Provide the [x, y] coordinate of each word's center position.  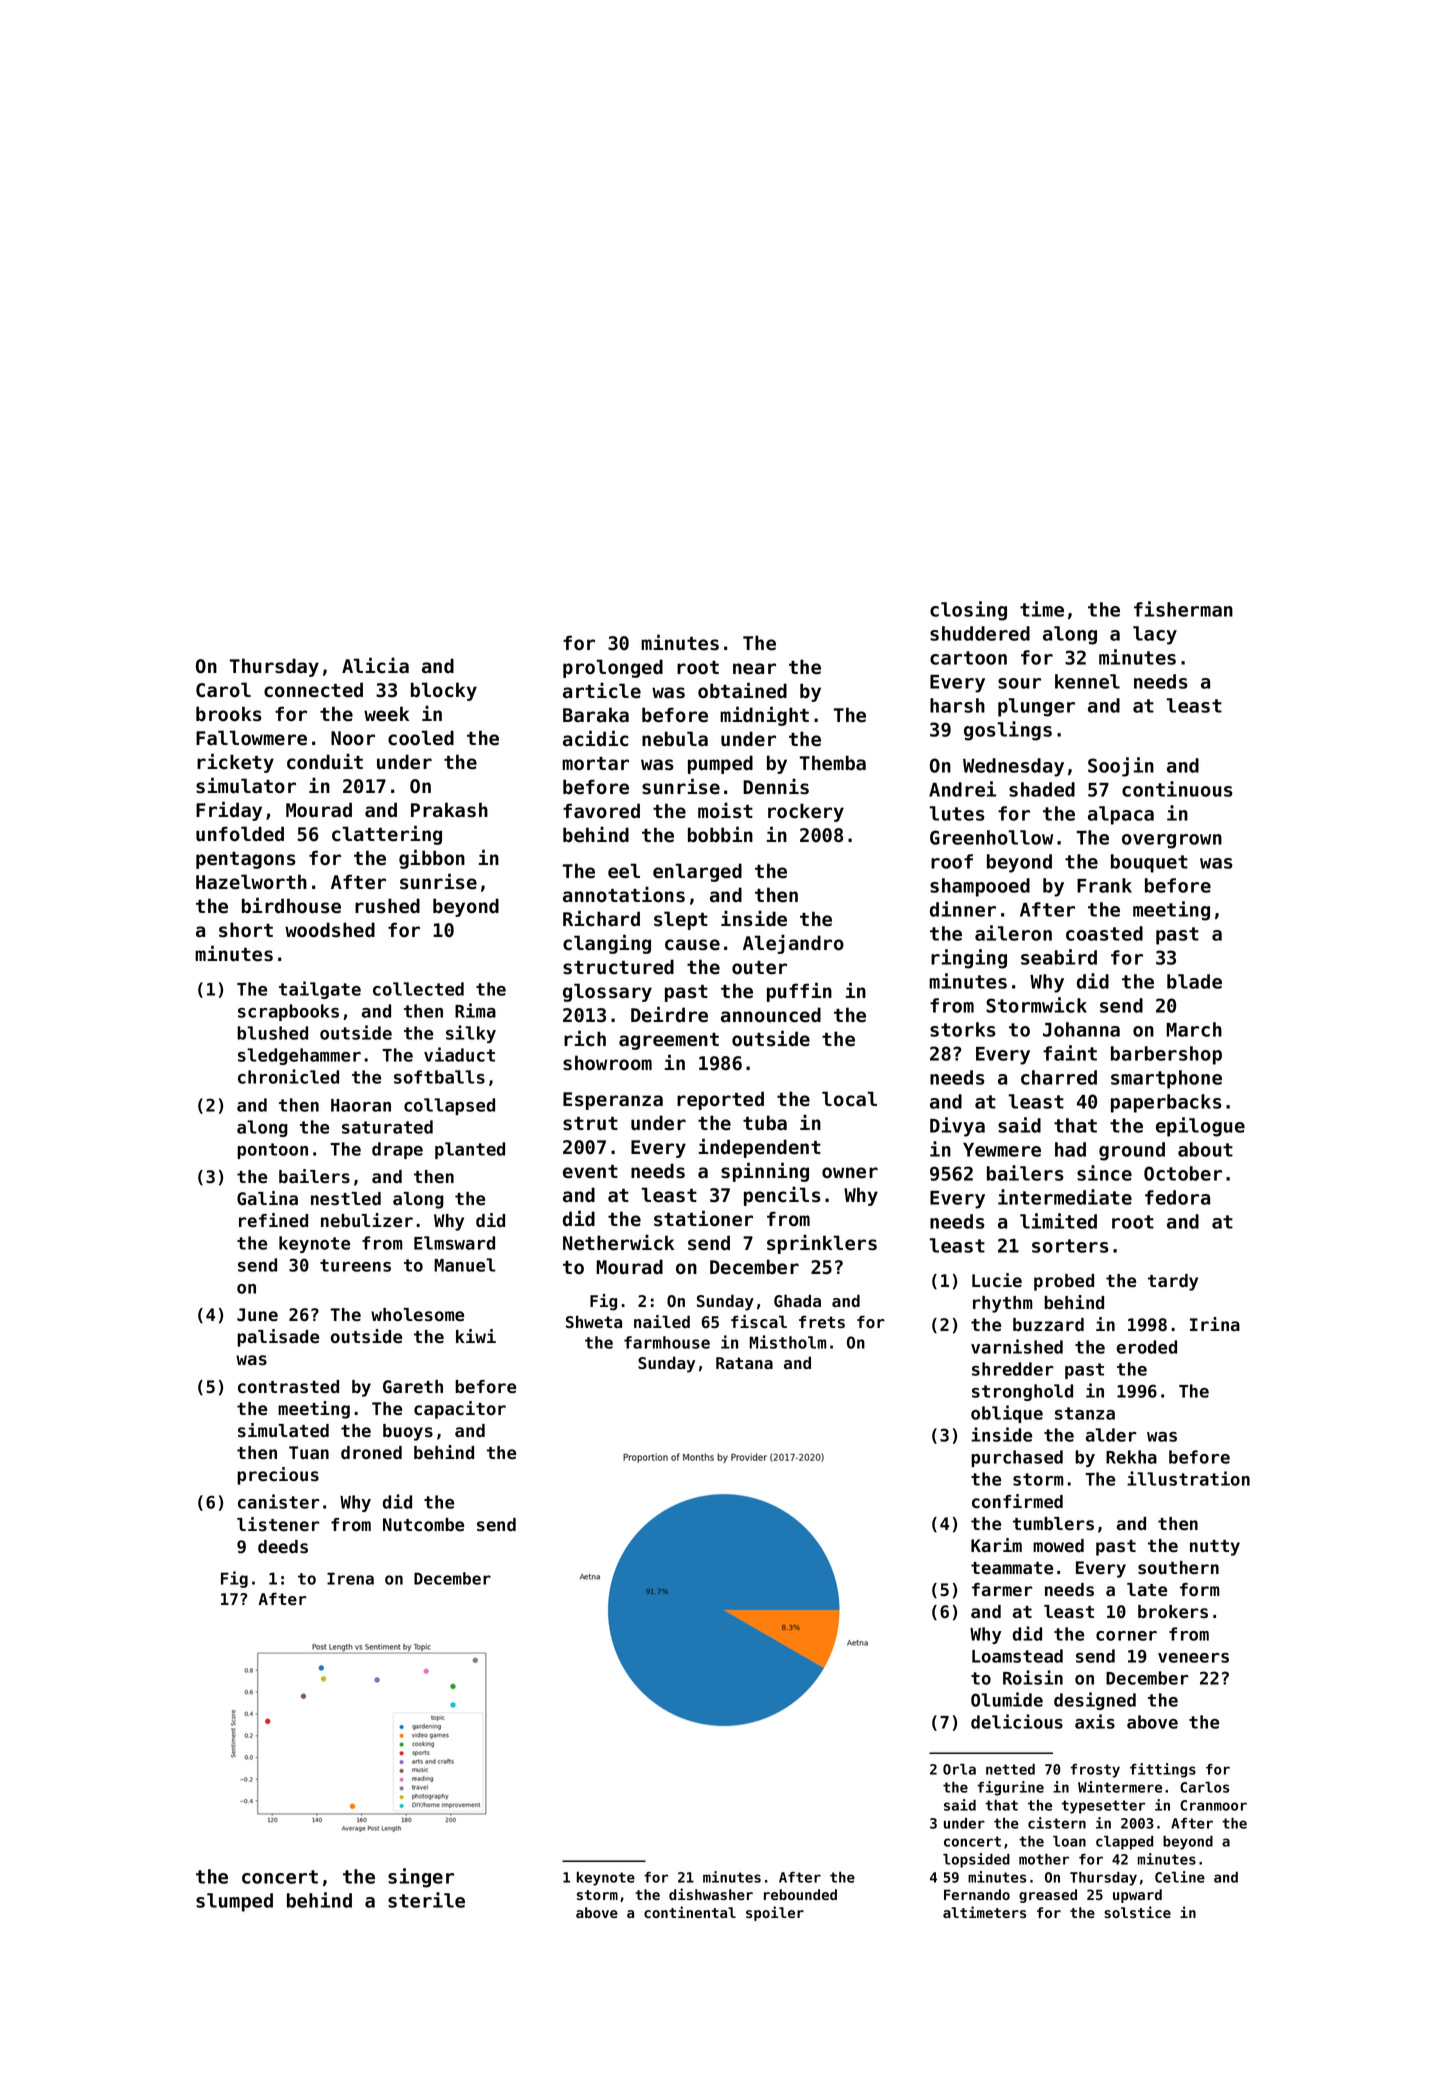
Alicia [375, 665]
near [754, 669]
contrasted [288, 1387]
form [1200, 1590]
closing [968, 611]
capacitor [460, 1410]
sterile [426, 1900]
